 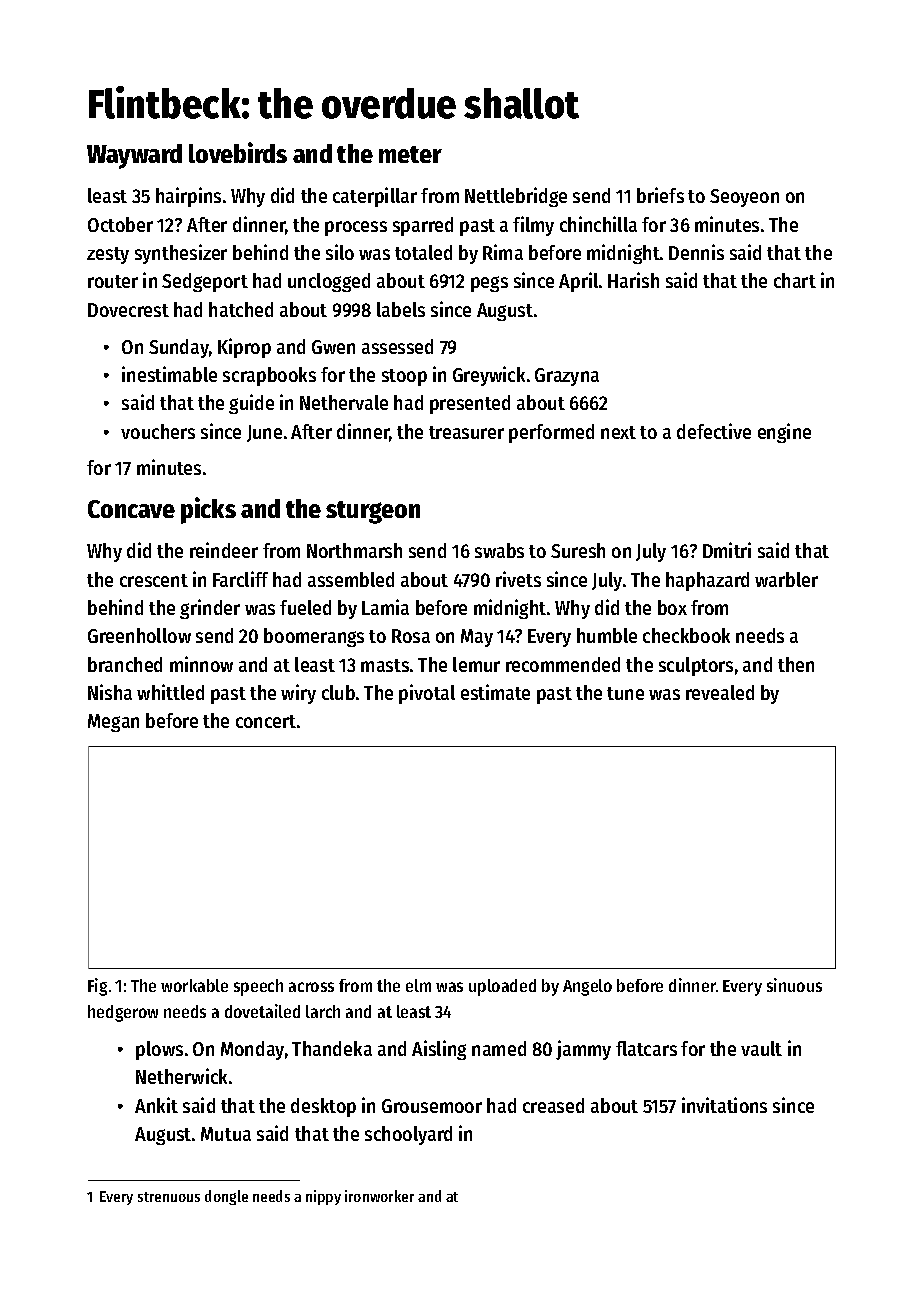 I want to click on vault, so click(x=761, y=1048).
